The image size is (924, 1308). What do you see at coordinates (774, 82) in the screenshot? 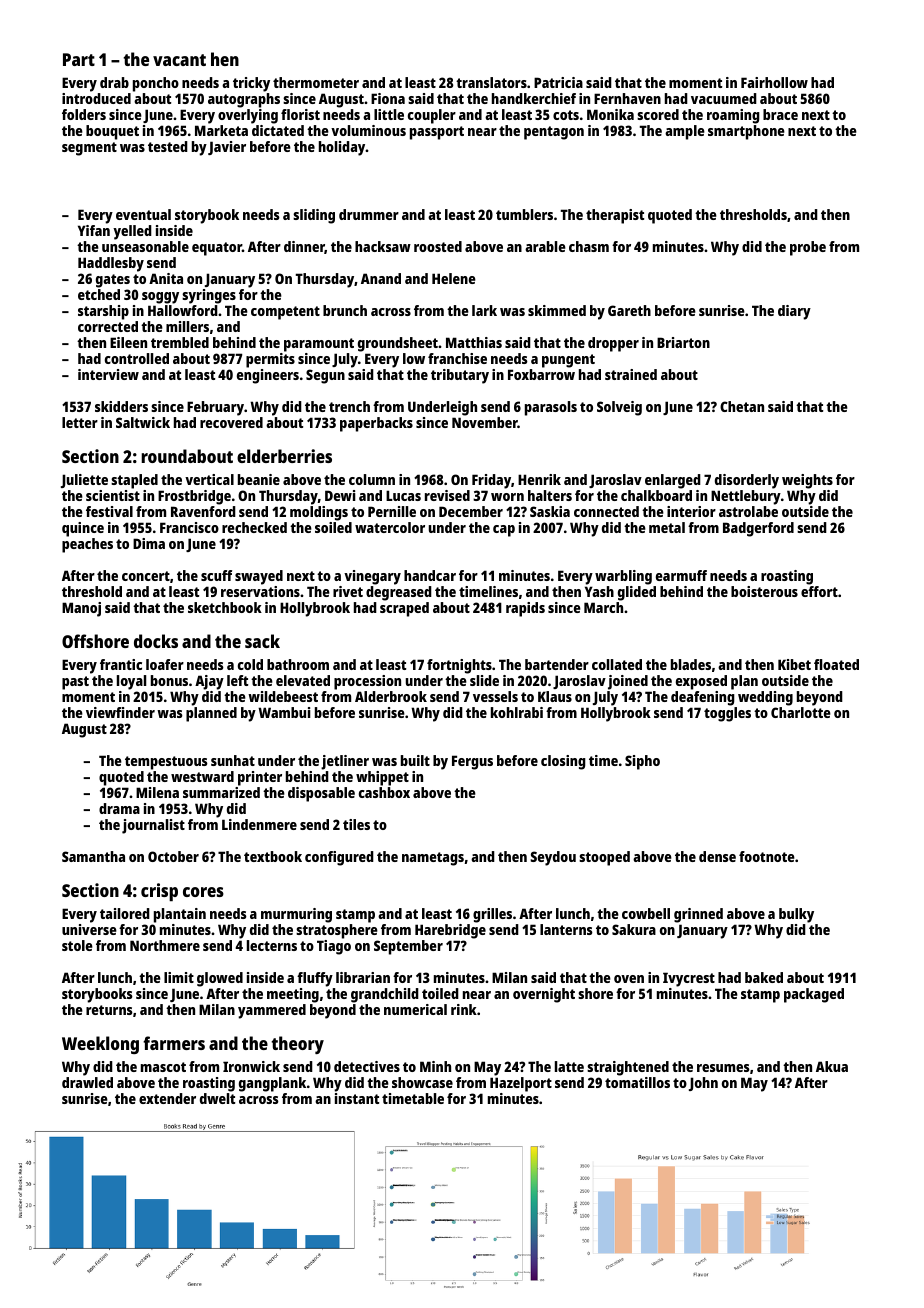
I see `Fairhollow` at bounding box center [774, 82].
